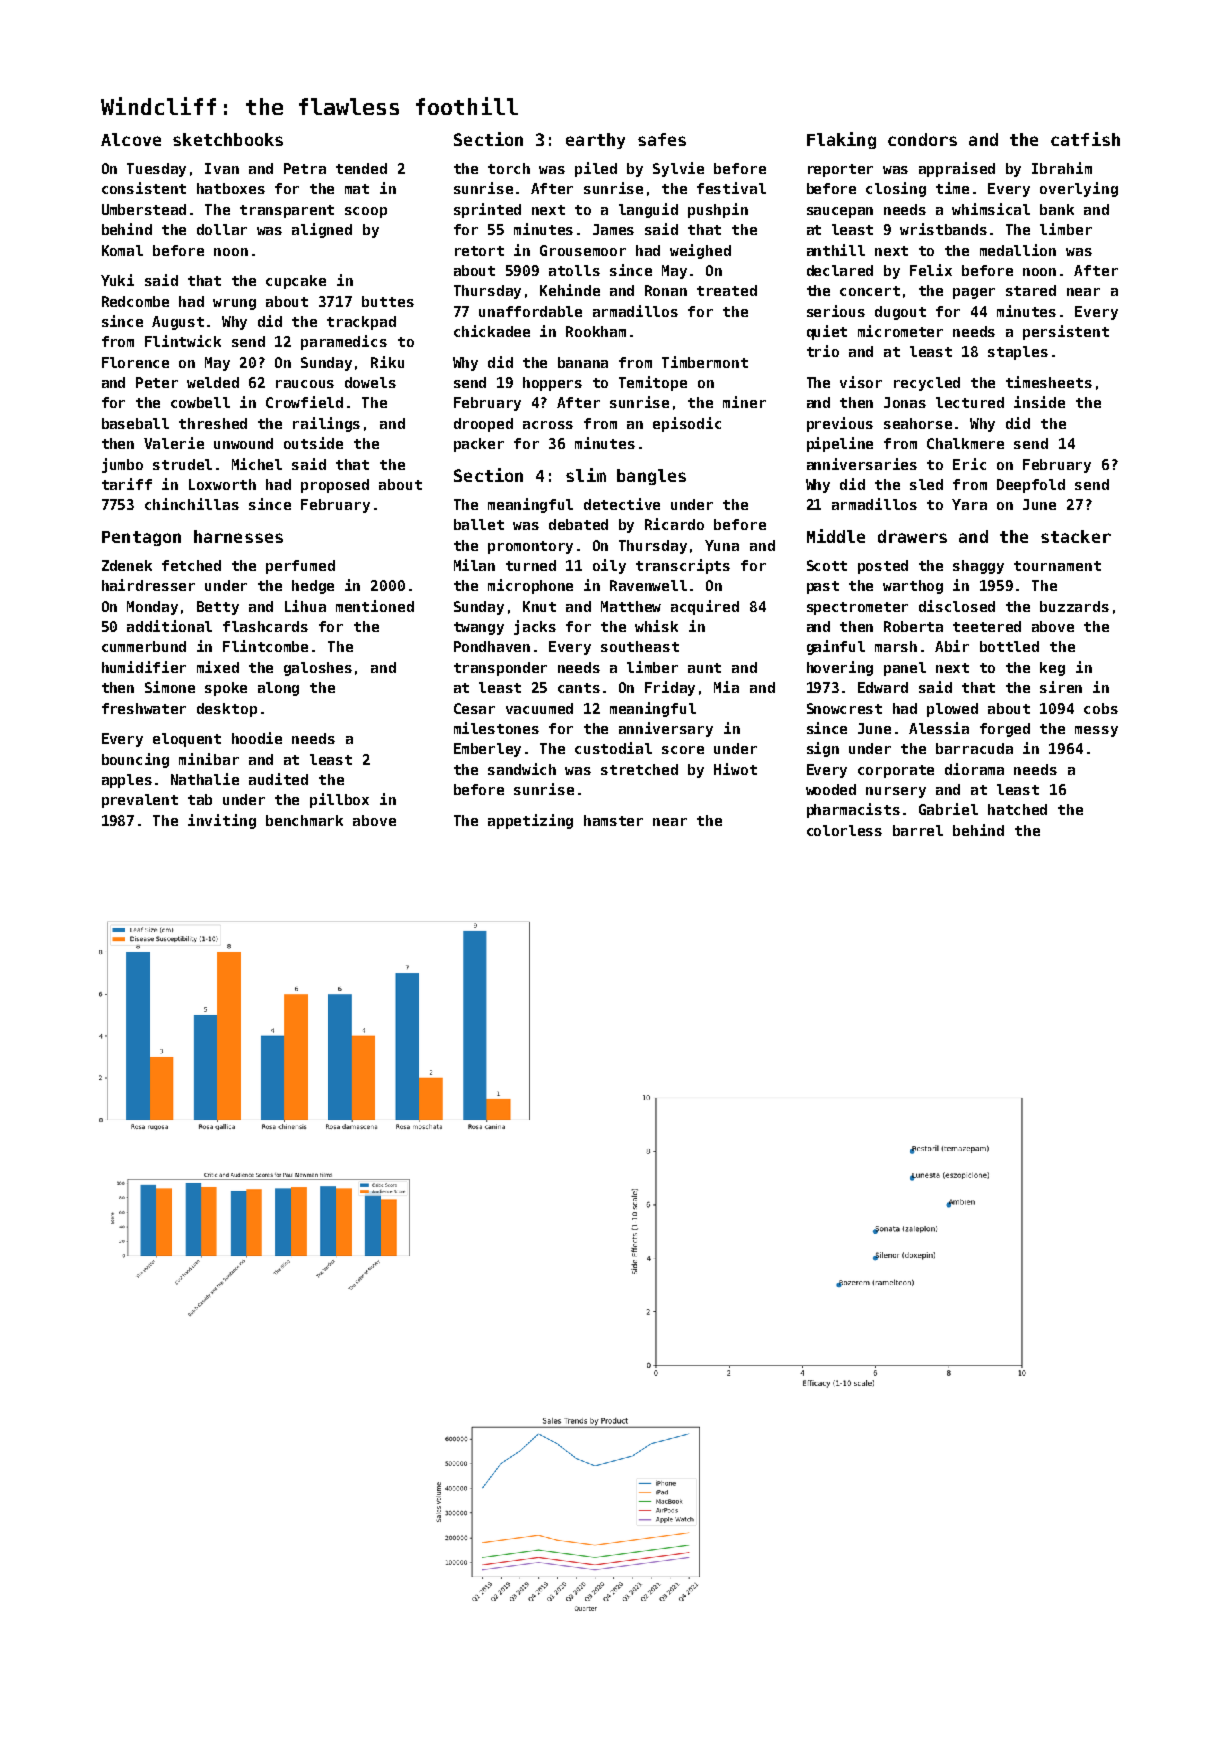 Image resolution: width=1229 pixels, height=1738 pixels. Describe the element at coordinates (596, 331) in the image. I see `Rookham` at that location.
